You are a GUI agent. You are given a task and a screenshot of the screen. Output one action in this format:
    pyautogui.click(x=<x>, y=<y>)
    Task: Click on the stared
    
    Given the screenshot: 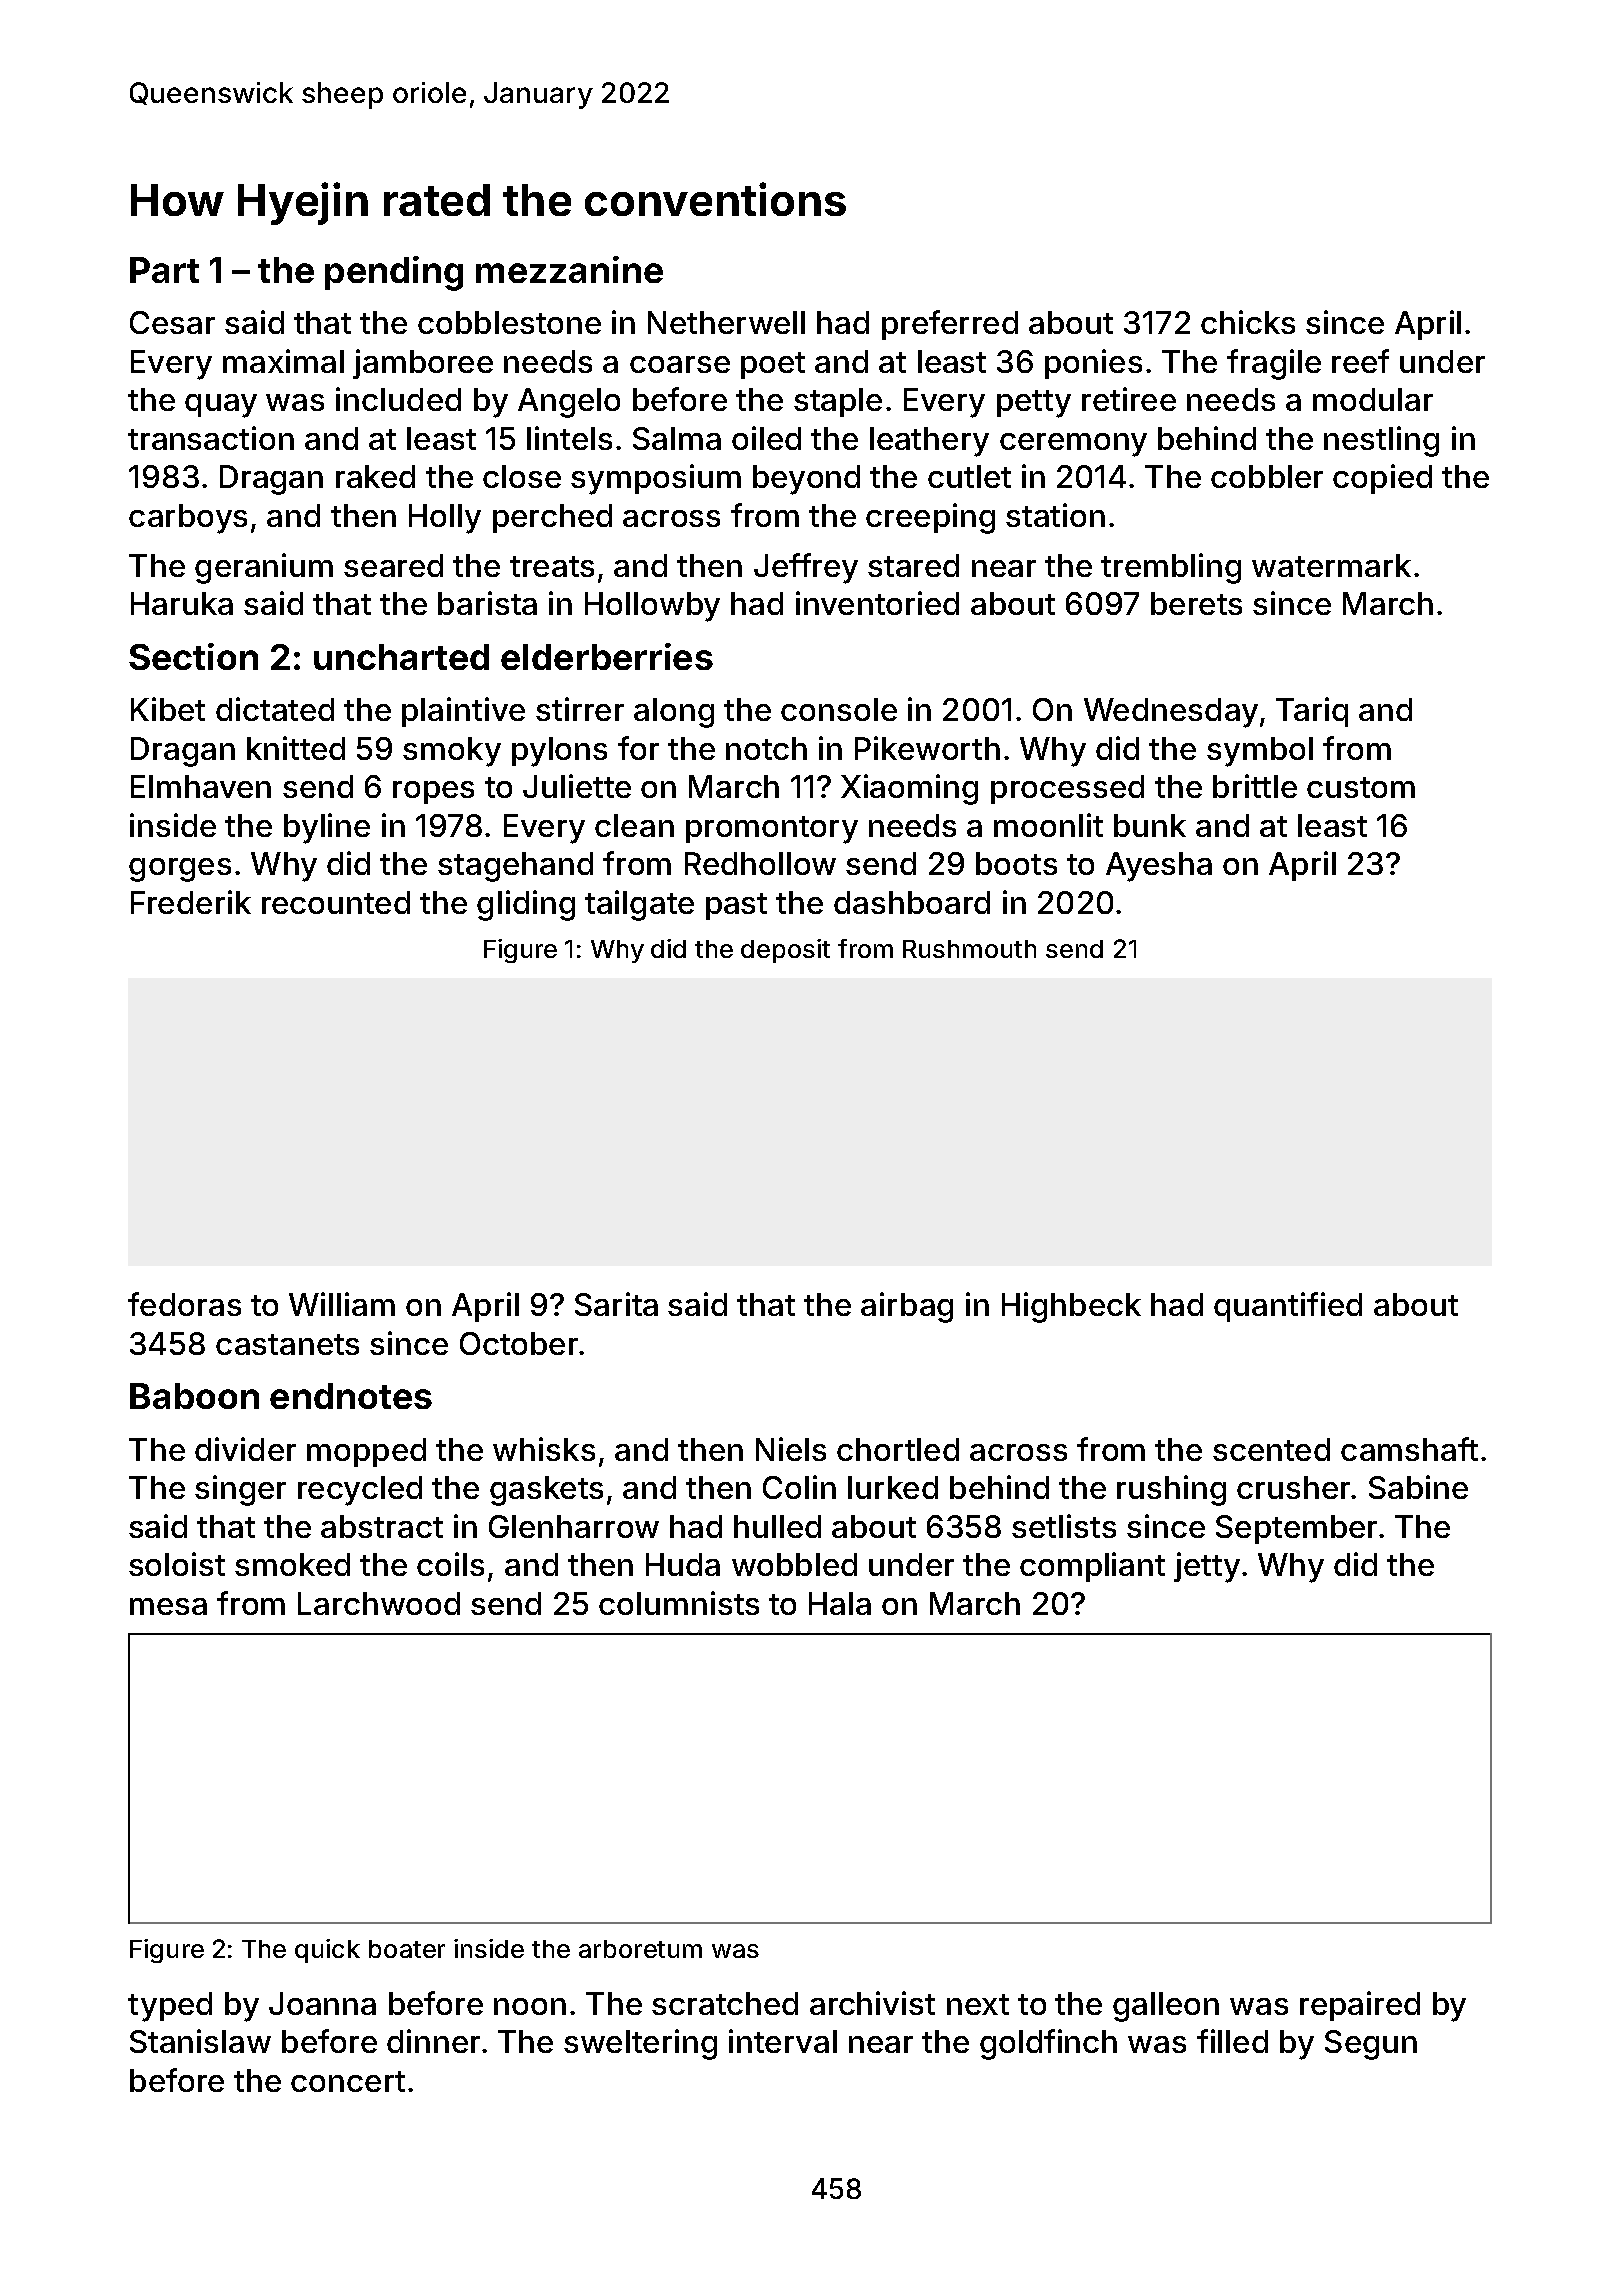 What is the action you would take?
    pyautogui.click(x=913, y=565)
